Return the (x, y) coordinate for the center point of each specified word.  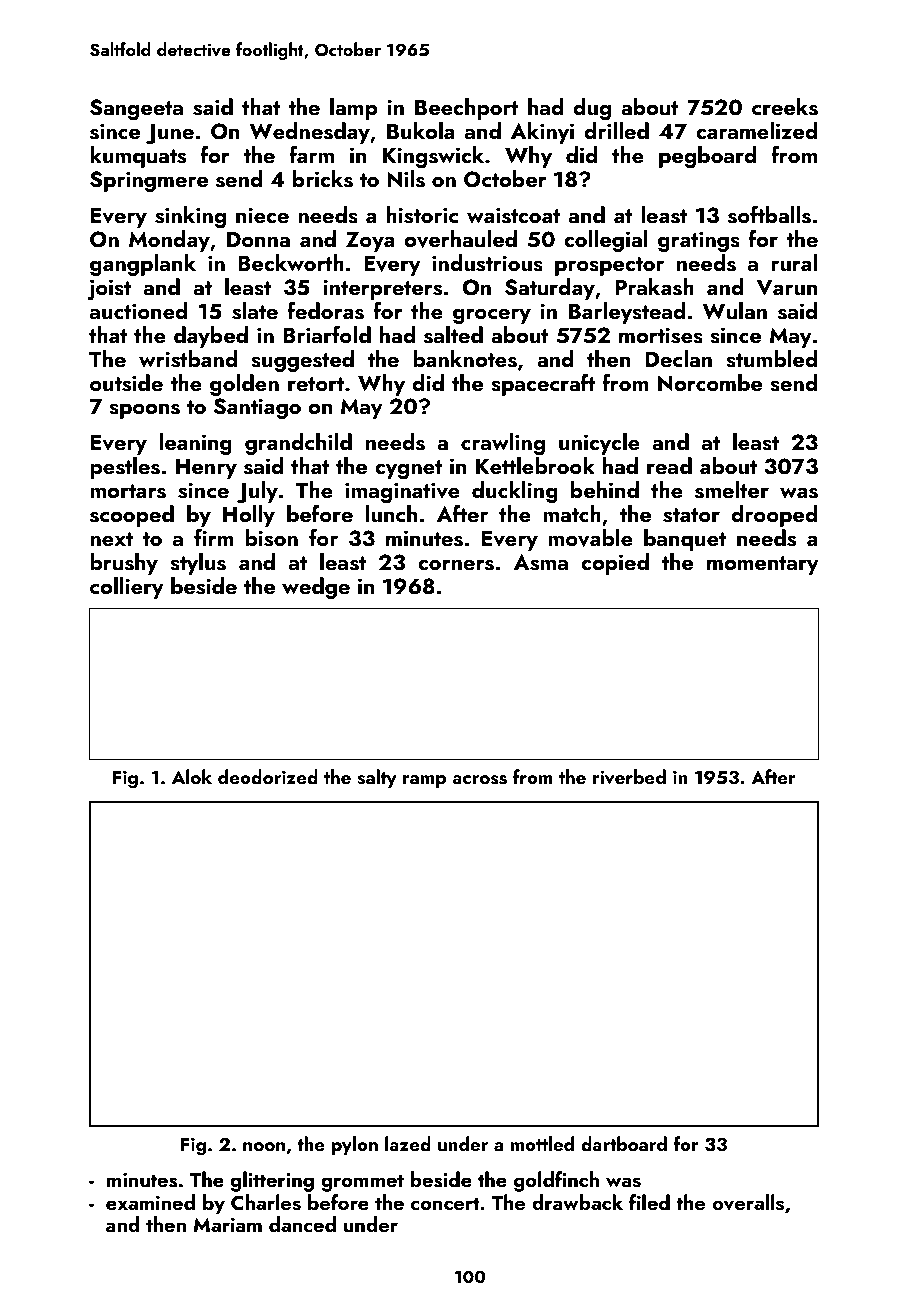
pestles (125, 468)
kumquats (138, 157)
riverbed (629, 777)
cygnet (408, 469)
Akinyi (542, 133)
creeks (785, 107)
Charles (266, 1202)
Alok (192, 776)
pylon (354, 1145)
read (669, 465)
